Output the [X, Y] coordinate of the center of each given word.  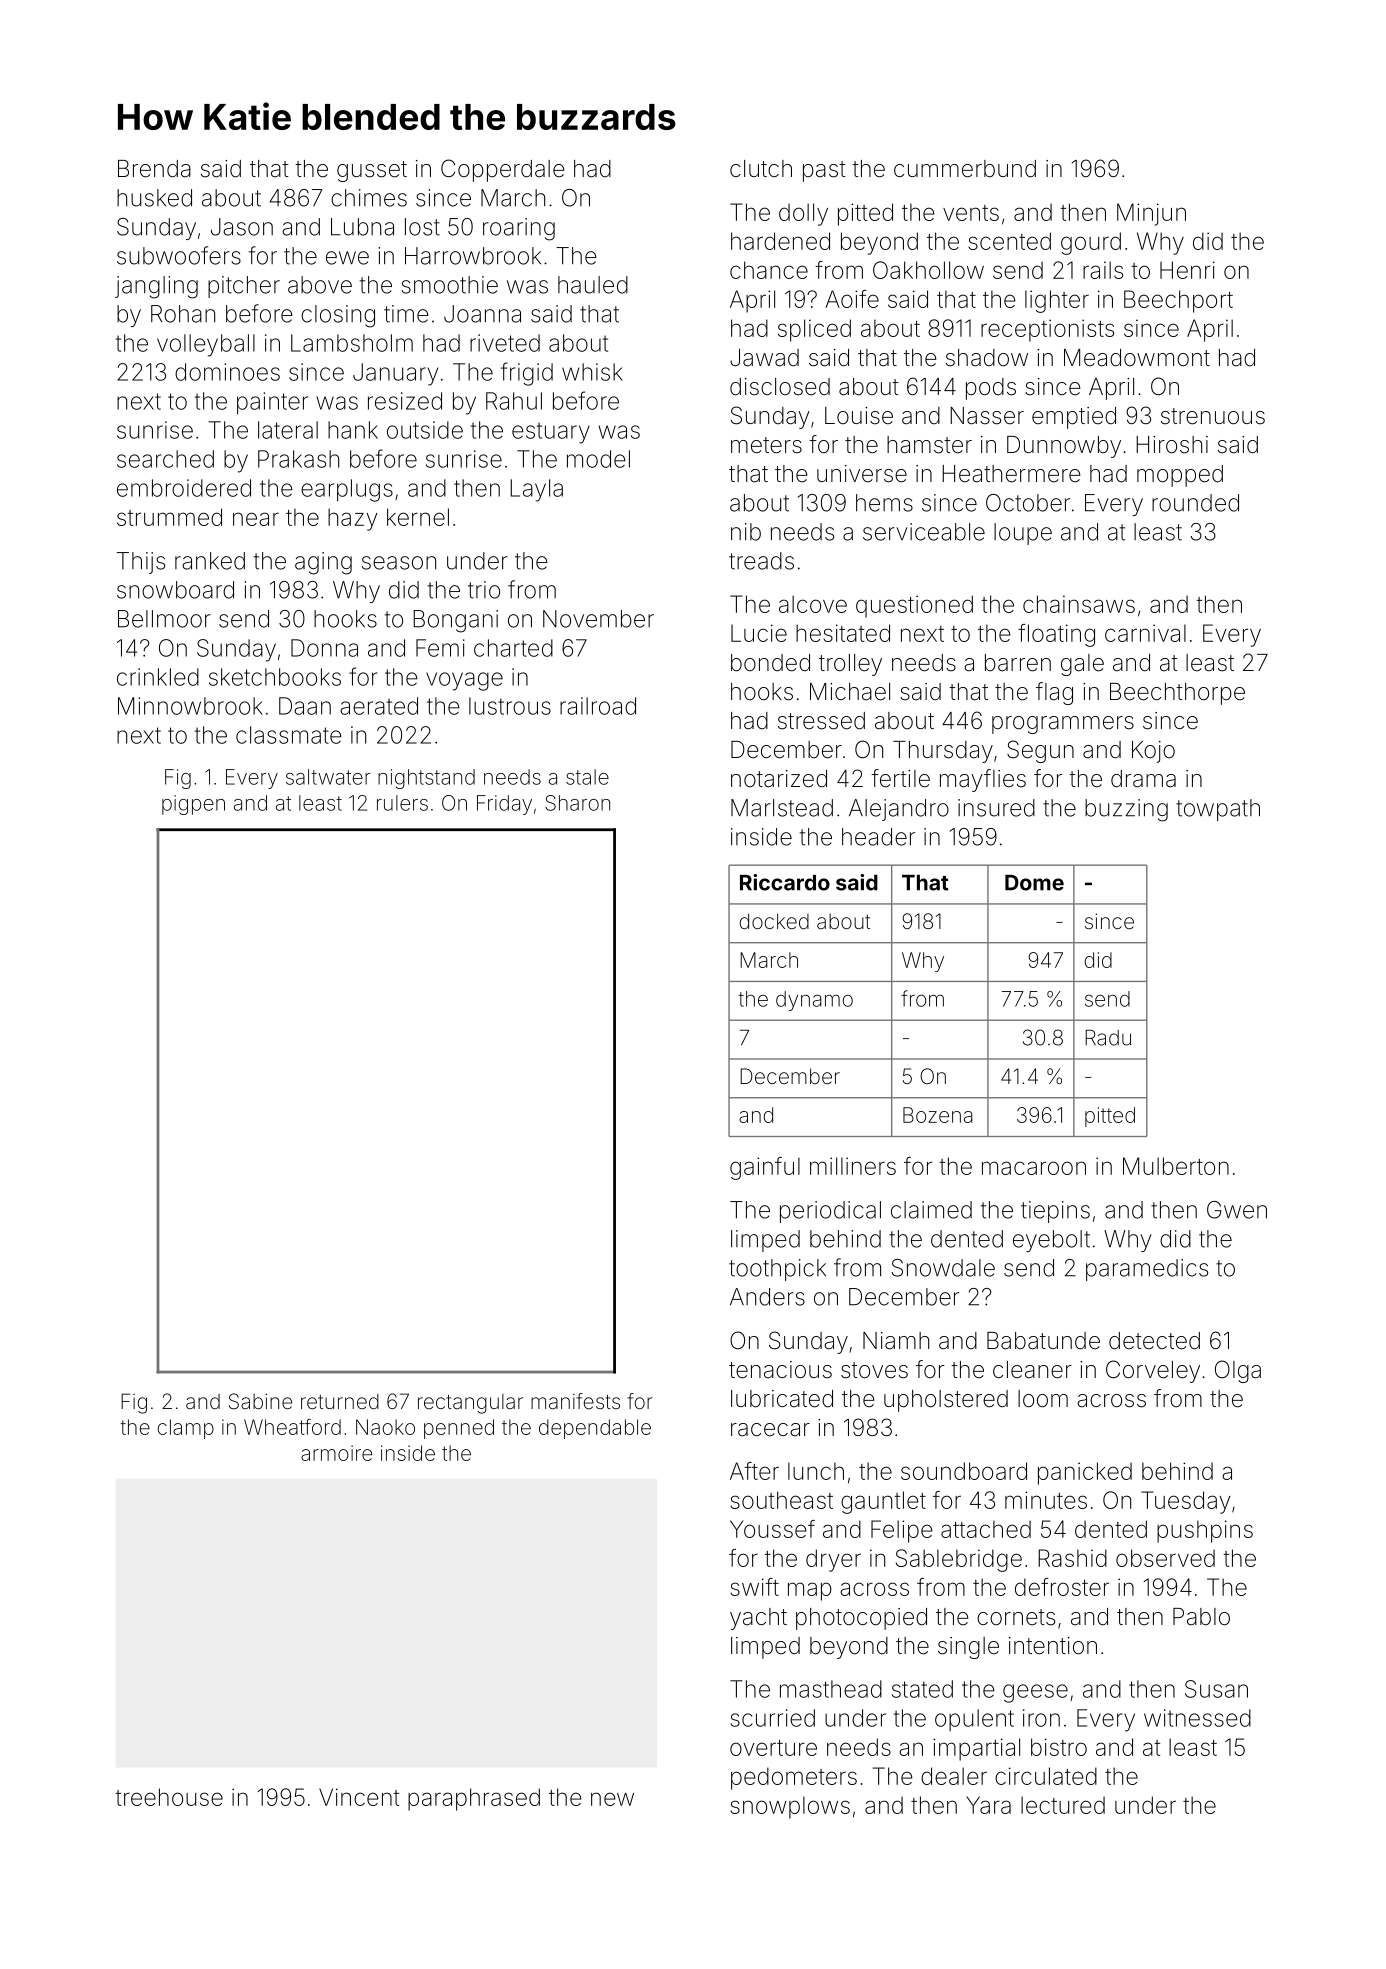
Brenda [154, 169]
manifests [575, 1401]
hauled [593, 285]
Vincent [359, 1797]
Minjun [1151, 214]
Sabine [260, 1401]
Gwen [1237, 1210]
